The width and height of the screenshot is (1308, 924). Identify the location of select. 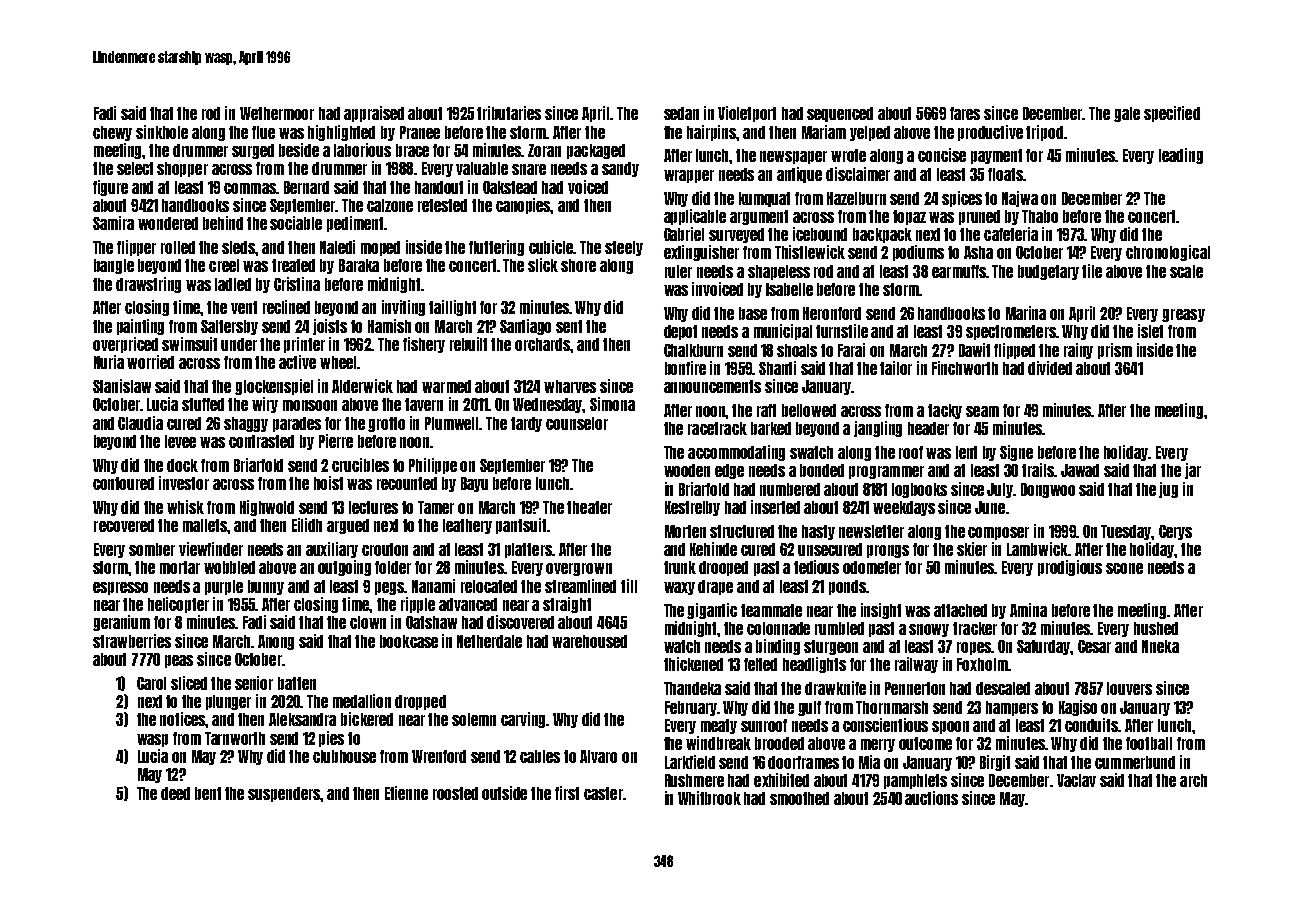
(135, 168).
